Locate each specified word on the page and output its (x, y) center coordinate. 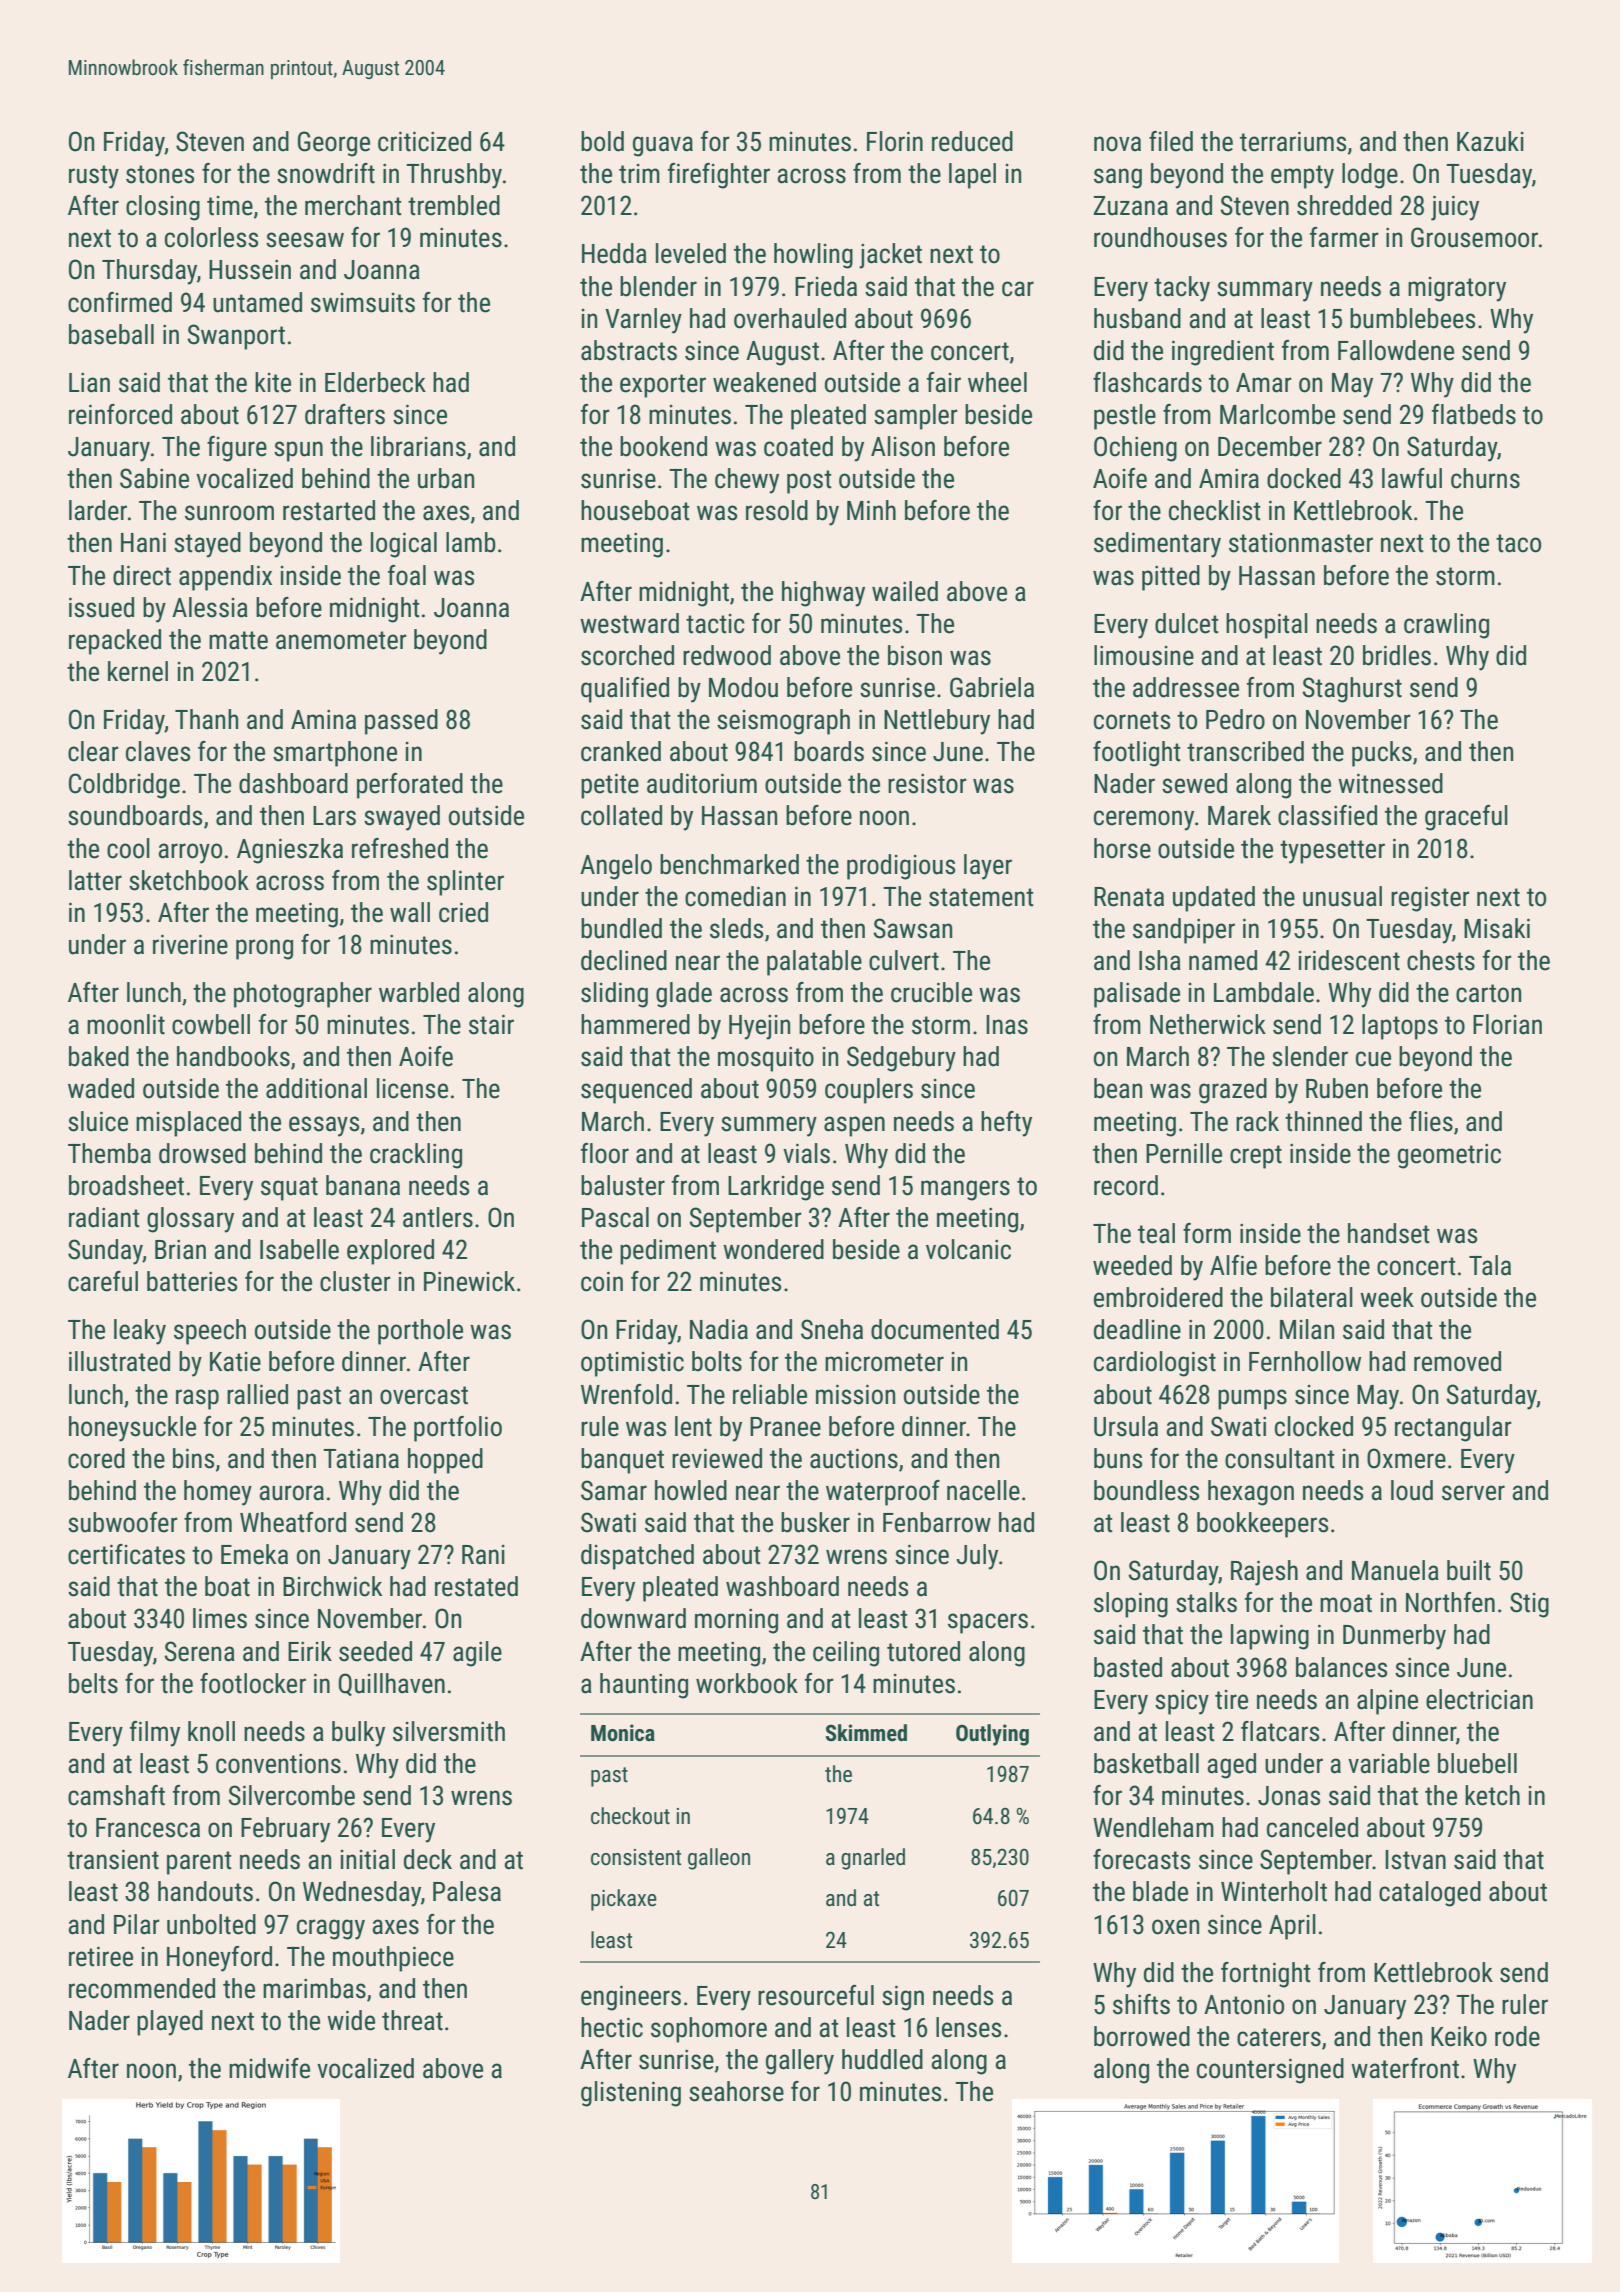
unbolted (211, 1924)
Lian (89, 382)
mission (855, 1394)
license (412, 1088)
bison (915, 655)
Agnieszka (290, 851)
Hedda (614, 253)
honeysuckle (132, 1429)
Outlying (992, 1735)
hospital (1267, 626)
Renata (1129, 897)
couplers (869, 1091)
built (1469, 1570)
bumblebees (1412, 318)
